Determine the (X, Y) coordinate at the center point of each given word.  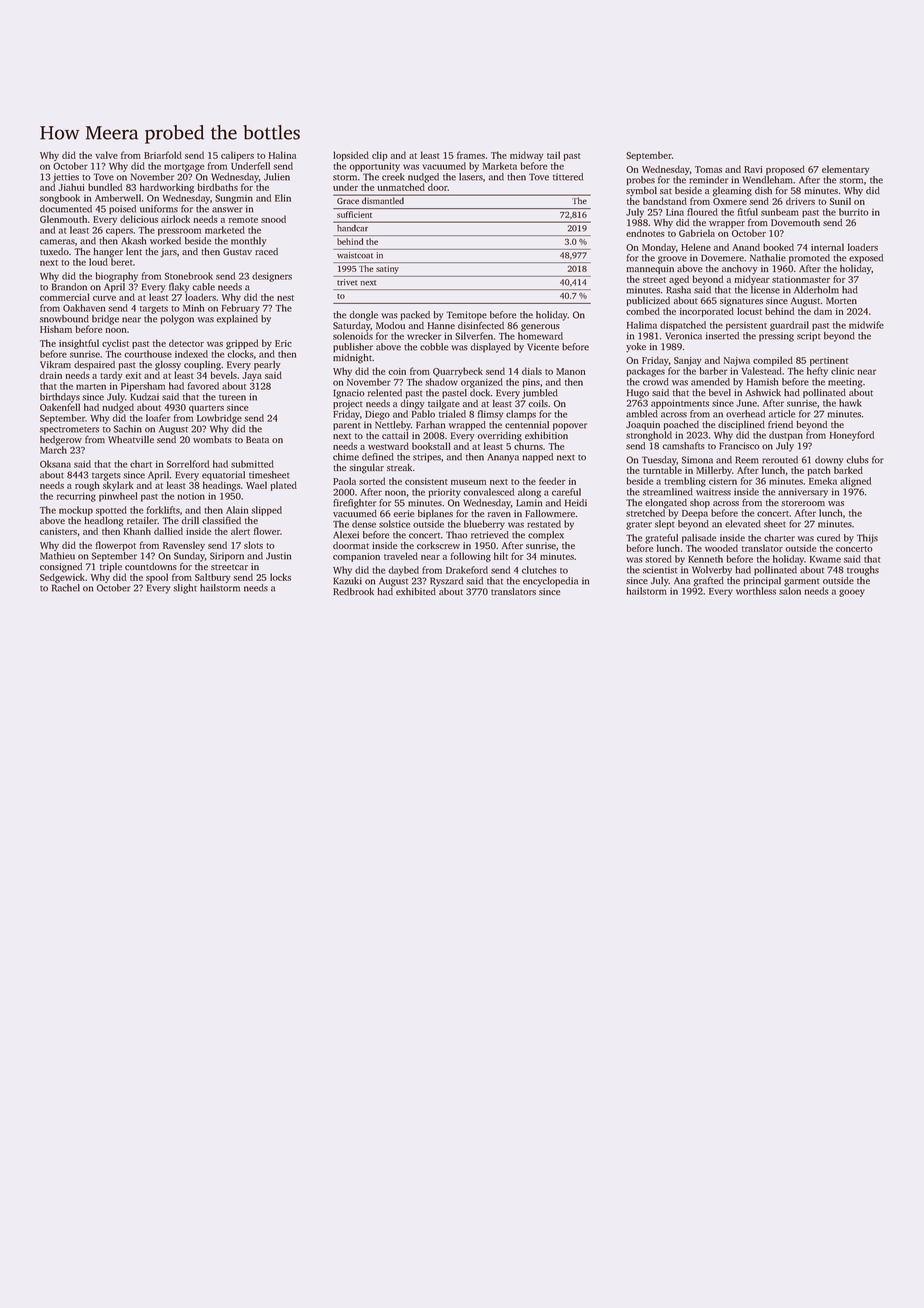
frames (471, 155)
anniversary (803, 493)
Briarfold (163, 155)
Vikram (55, 364)
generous (540, 328)
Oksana (55, 464)
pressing (776, 337)
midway (527, 156)
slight (185, 589)
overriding (499, 437)
